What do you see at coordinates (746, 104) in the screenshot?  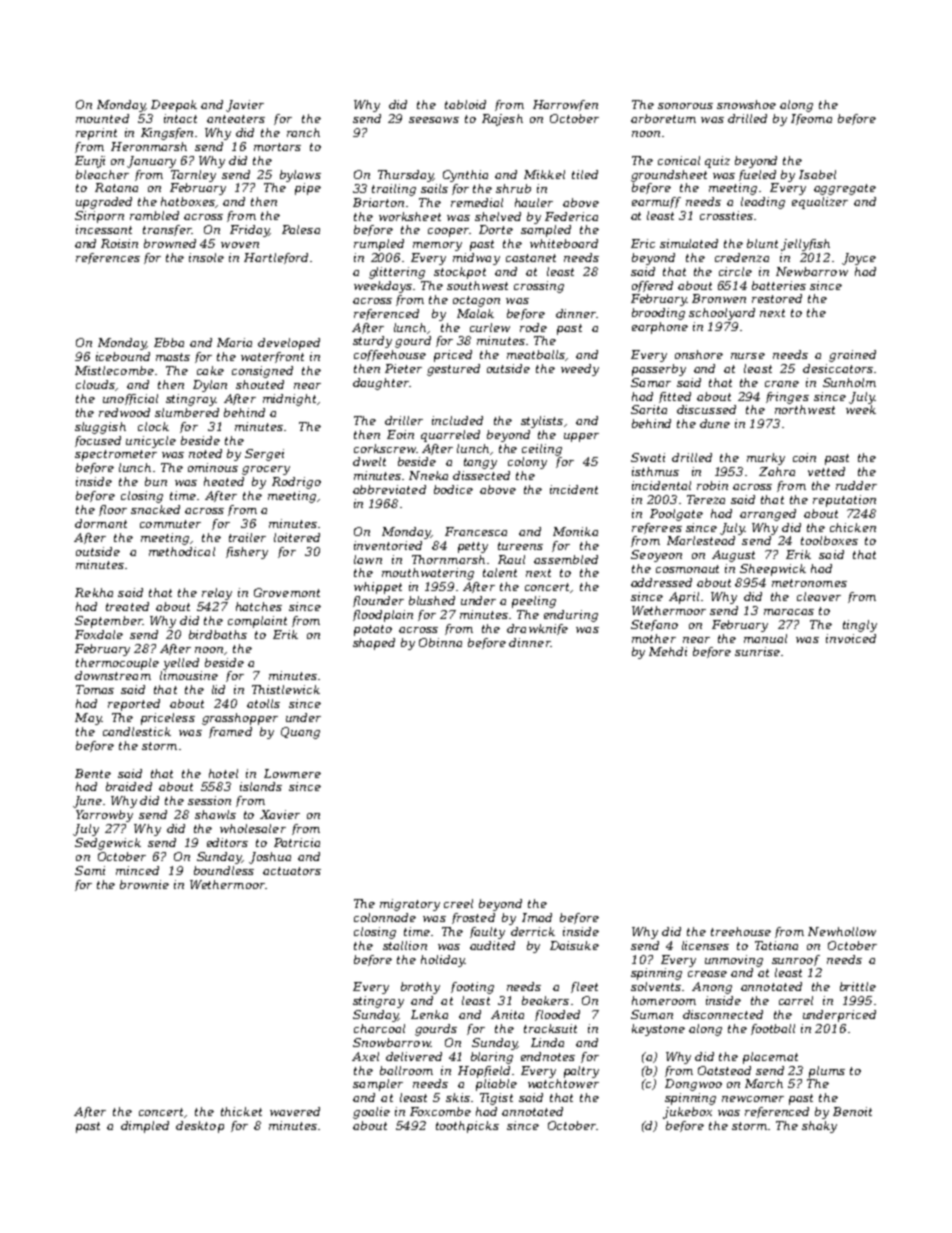 I see `snowshoe` at bounding box center [746, 104].
